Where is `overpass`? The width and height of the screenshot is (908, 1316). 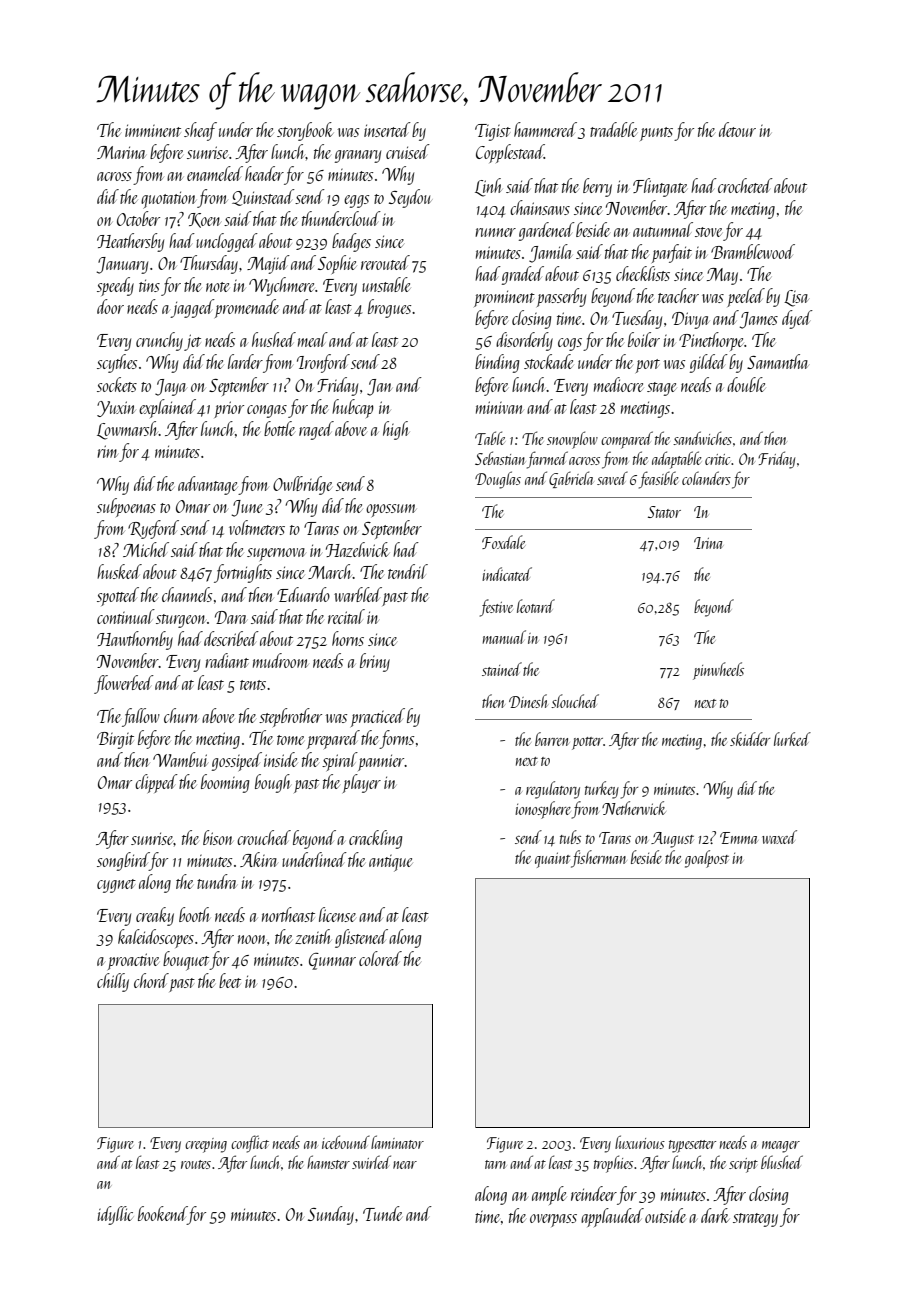 overpass is located at coordinates (553, 1220).
